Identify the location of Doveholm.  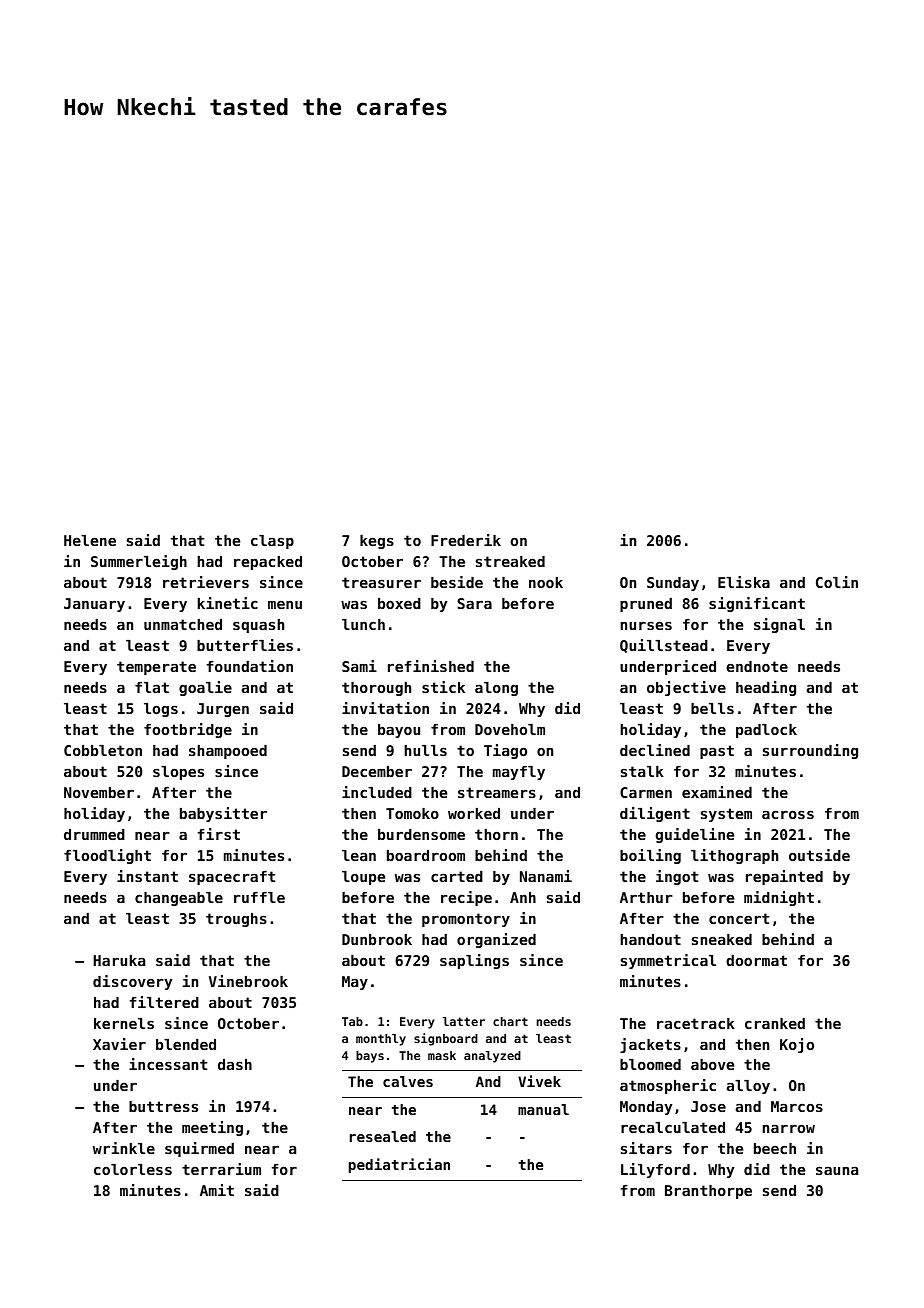
(510, 729).
